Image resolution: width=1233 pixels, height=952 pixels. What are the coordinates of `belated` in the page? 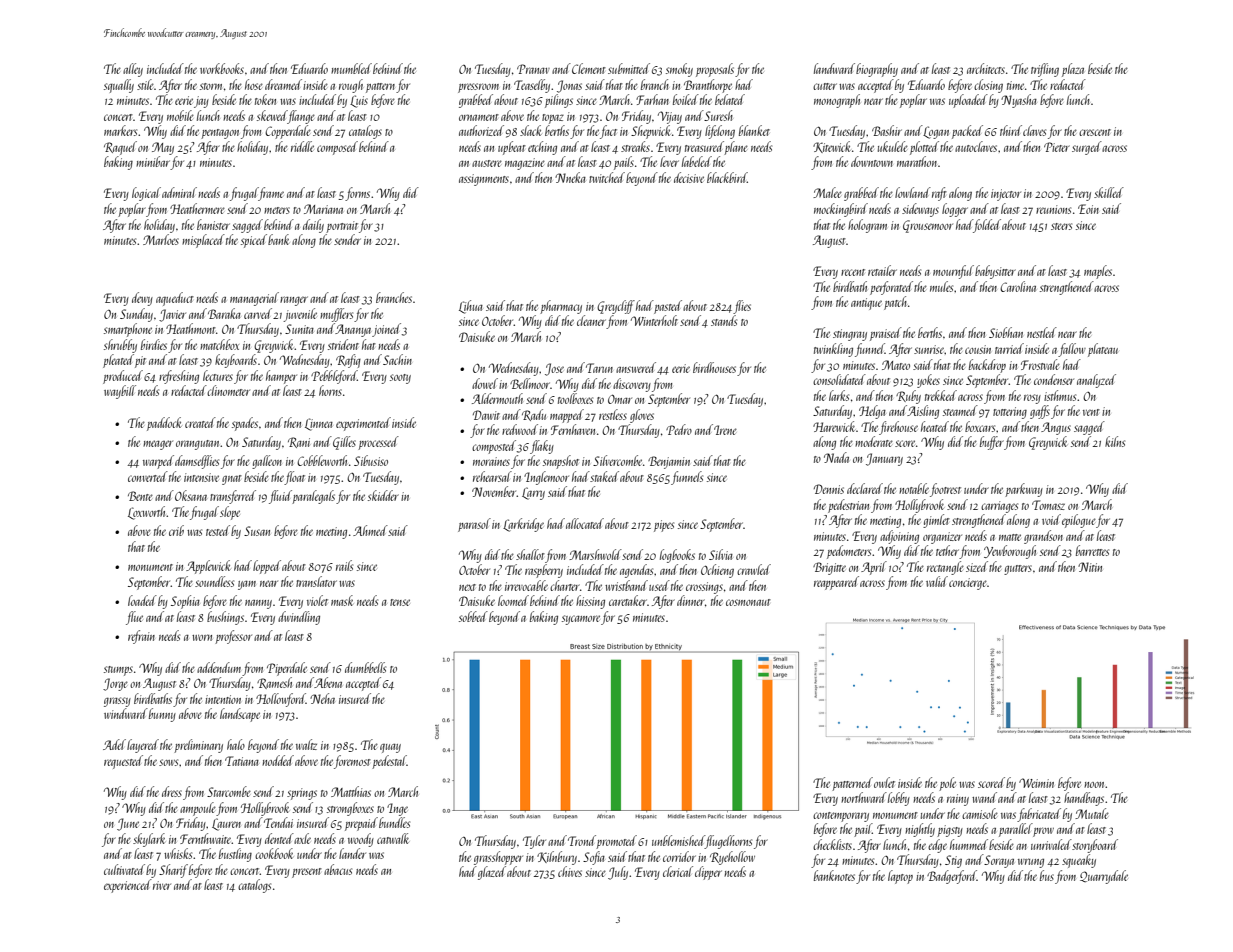 It's located at (730, 99).
